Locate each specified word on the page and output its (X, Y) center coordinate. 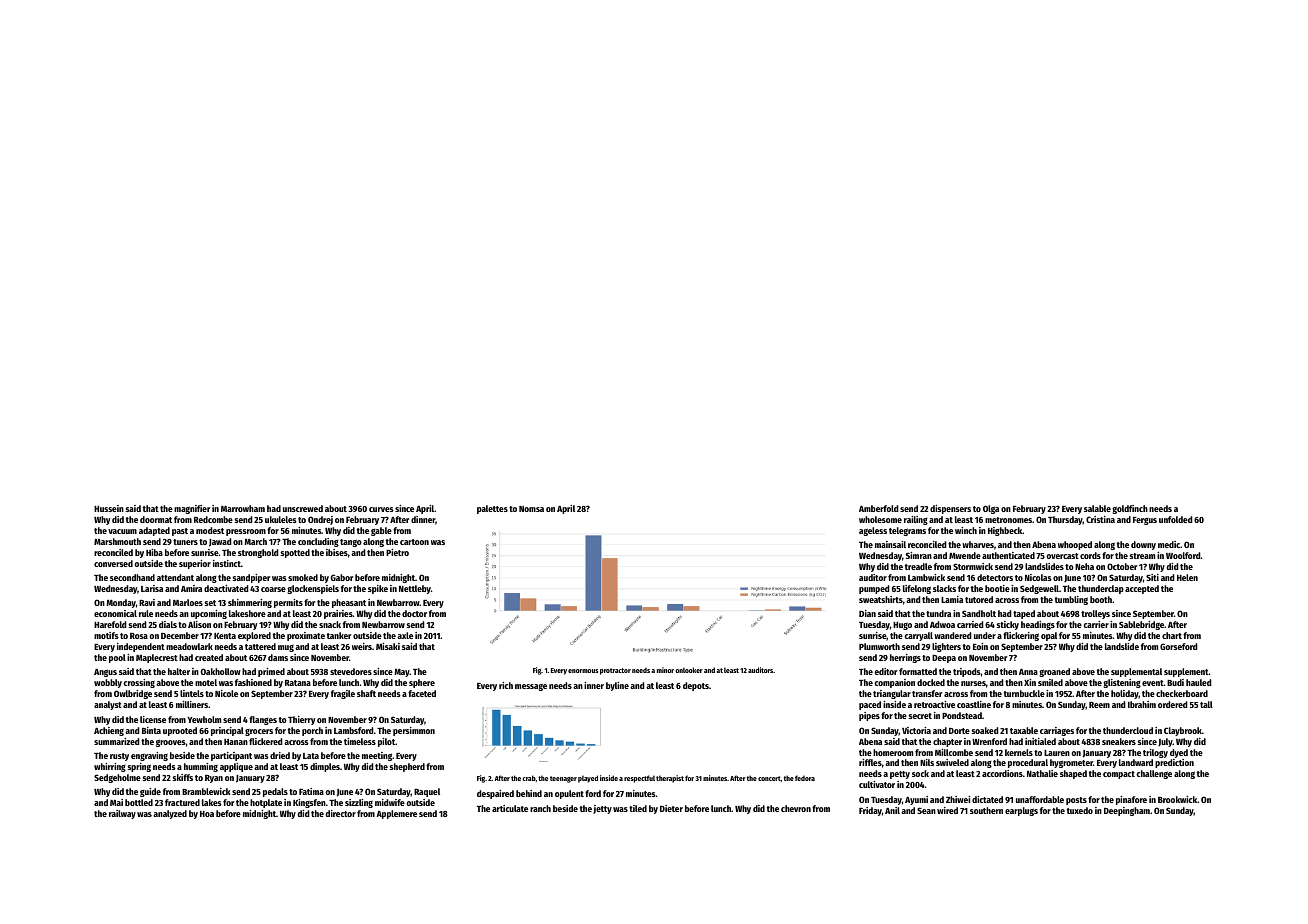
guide (150, 792)
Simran (919, 555)
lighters (946, 647)
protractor (615, 671)
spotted (295, 553)
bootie (997, 588)
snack (330, 624)
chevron (796, 808)
